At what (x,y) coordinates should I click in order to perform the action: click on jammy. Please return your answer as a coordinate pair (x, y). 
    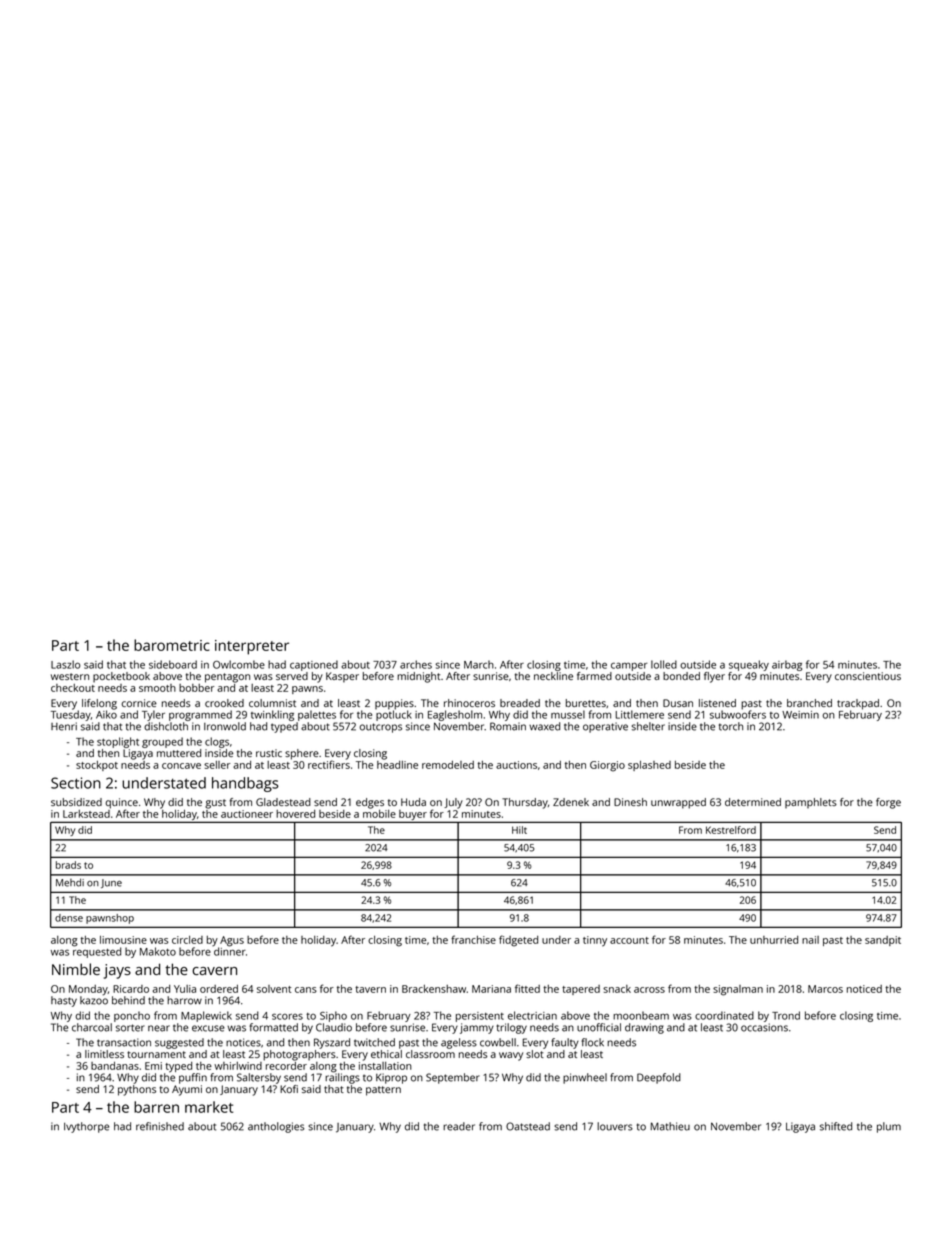
    Looking at the image, I should click on (477, 1028).
